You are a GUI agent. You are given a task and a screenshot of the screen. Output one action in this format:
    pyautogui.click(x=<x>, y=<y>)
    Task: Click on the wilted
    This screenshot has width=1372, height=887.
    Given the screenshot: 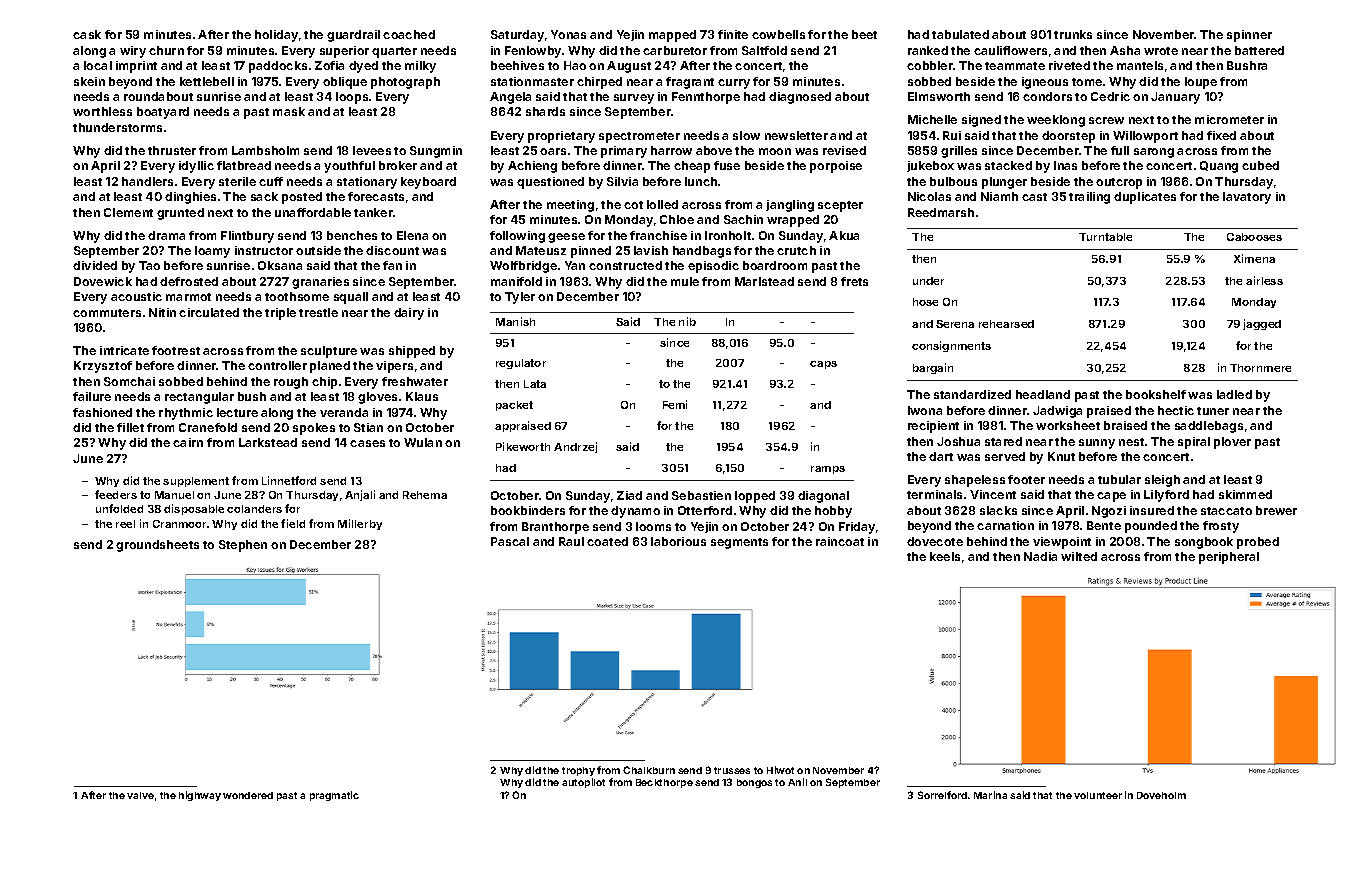 What is the action you would take?
    pyautogui.click(x=1079, y=556)
